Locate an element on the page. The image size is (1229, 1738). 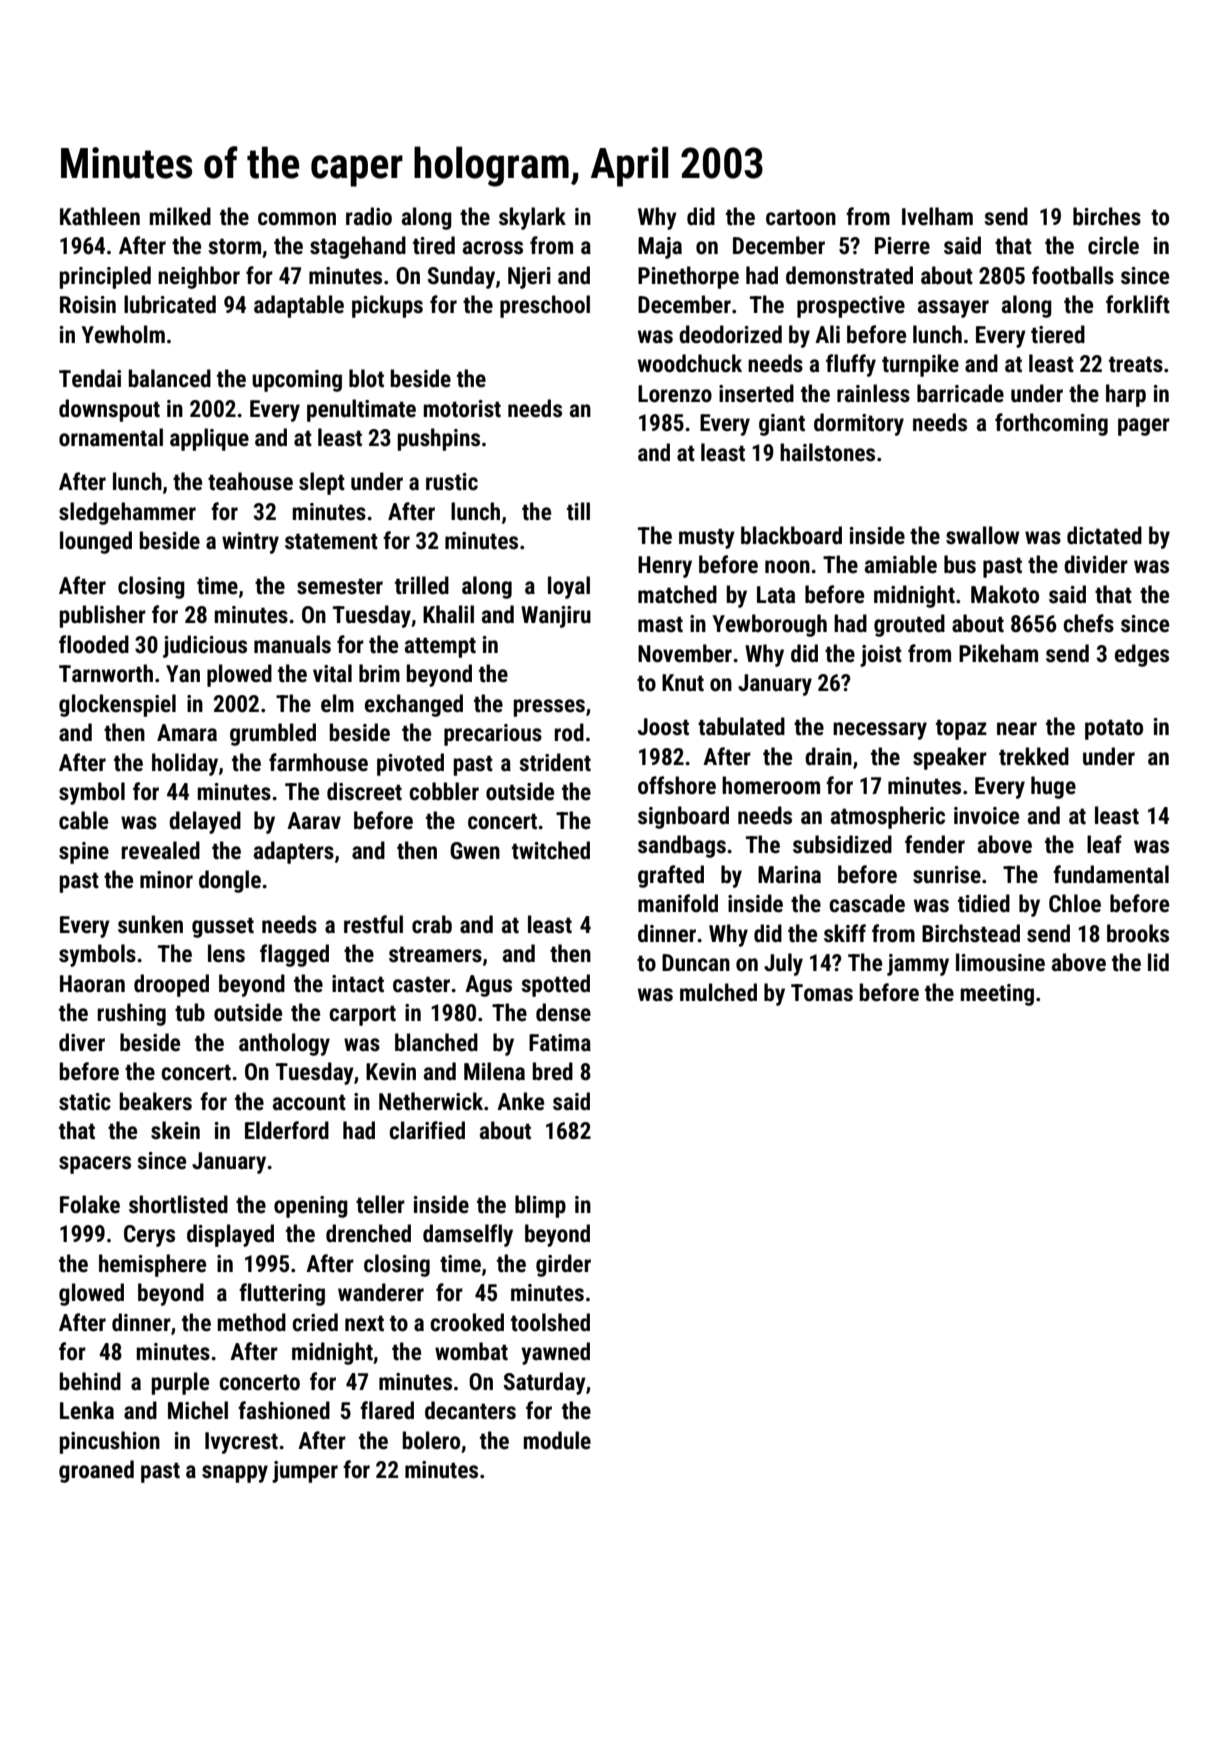
radio is located at coordinates (369, 216).
